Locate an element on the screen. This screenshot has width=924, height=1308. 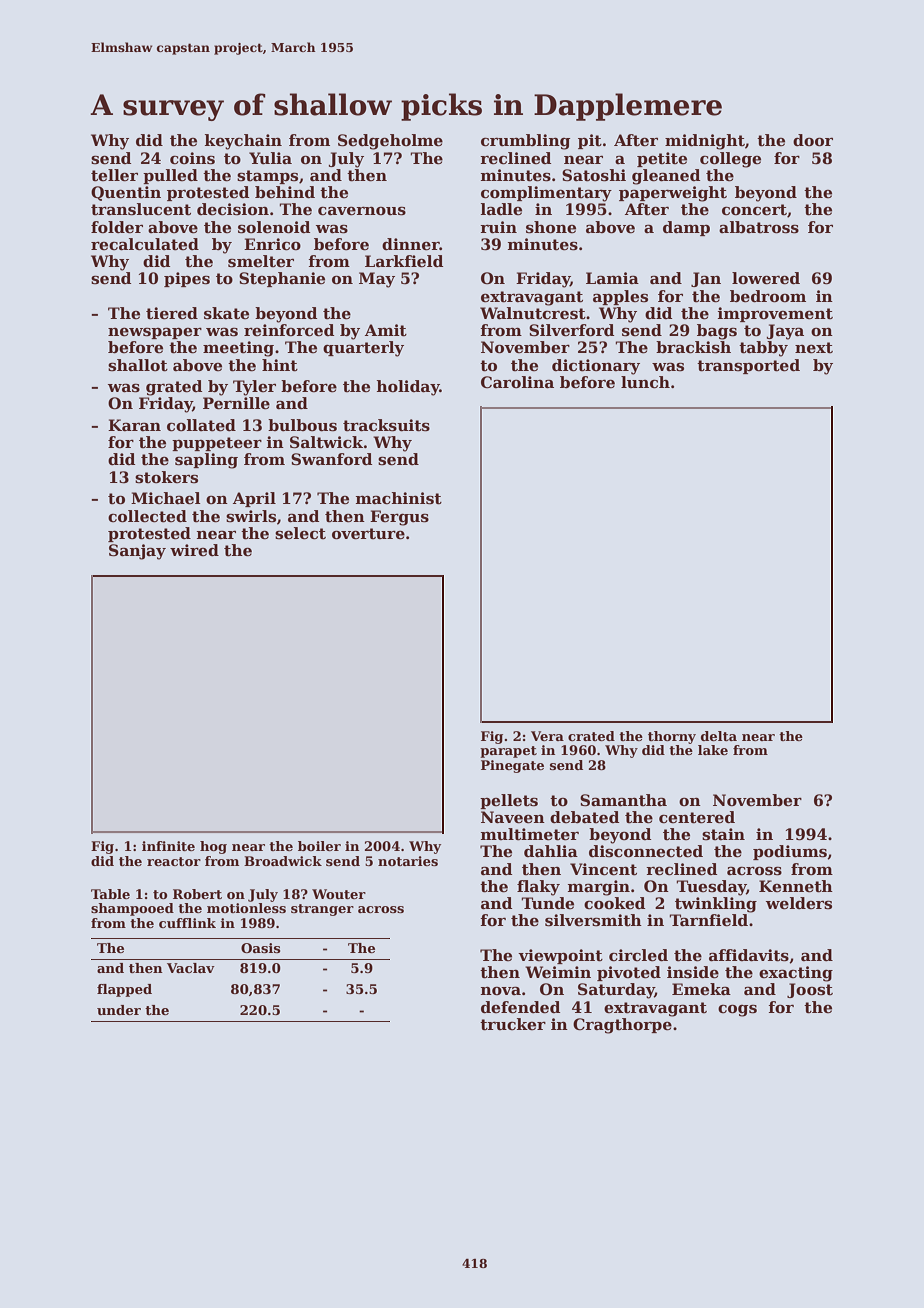
next is located at coordinates (814, 348).
